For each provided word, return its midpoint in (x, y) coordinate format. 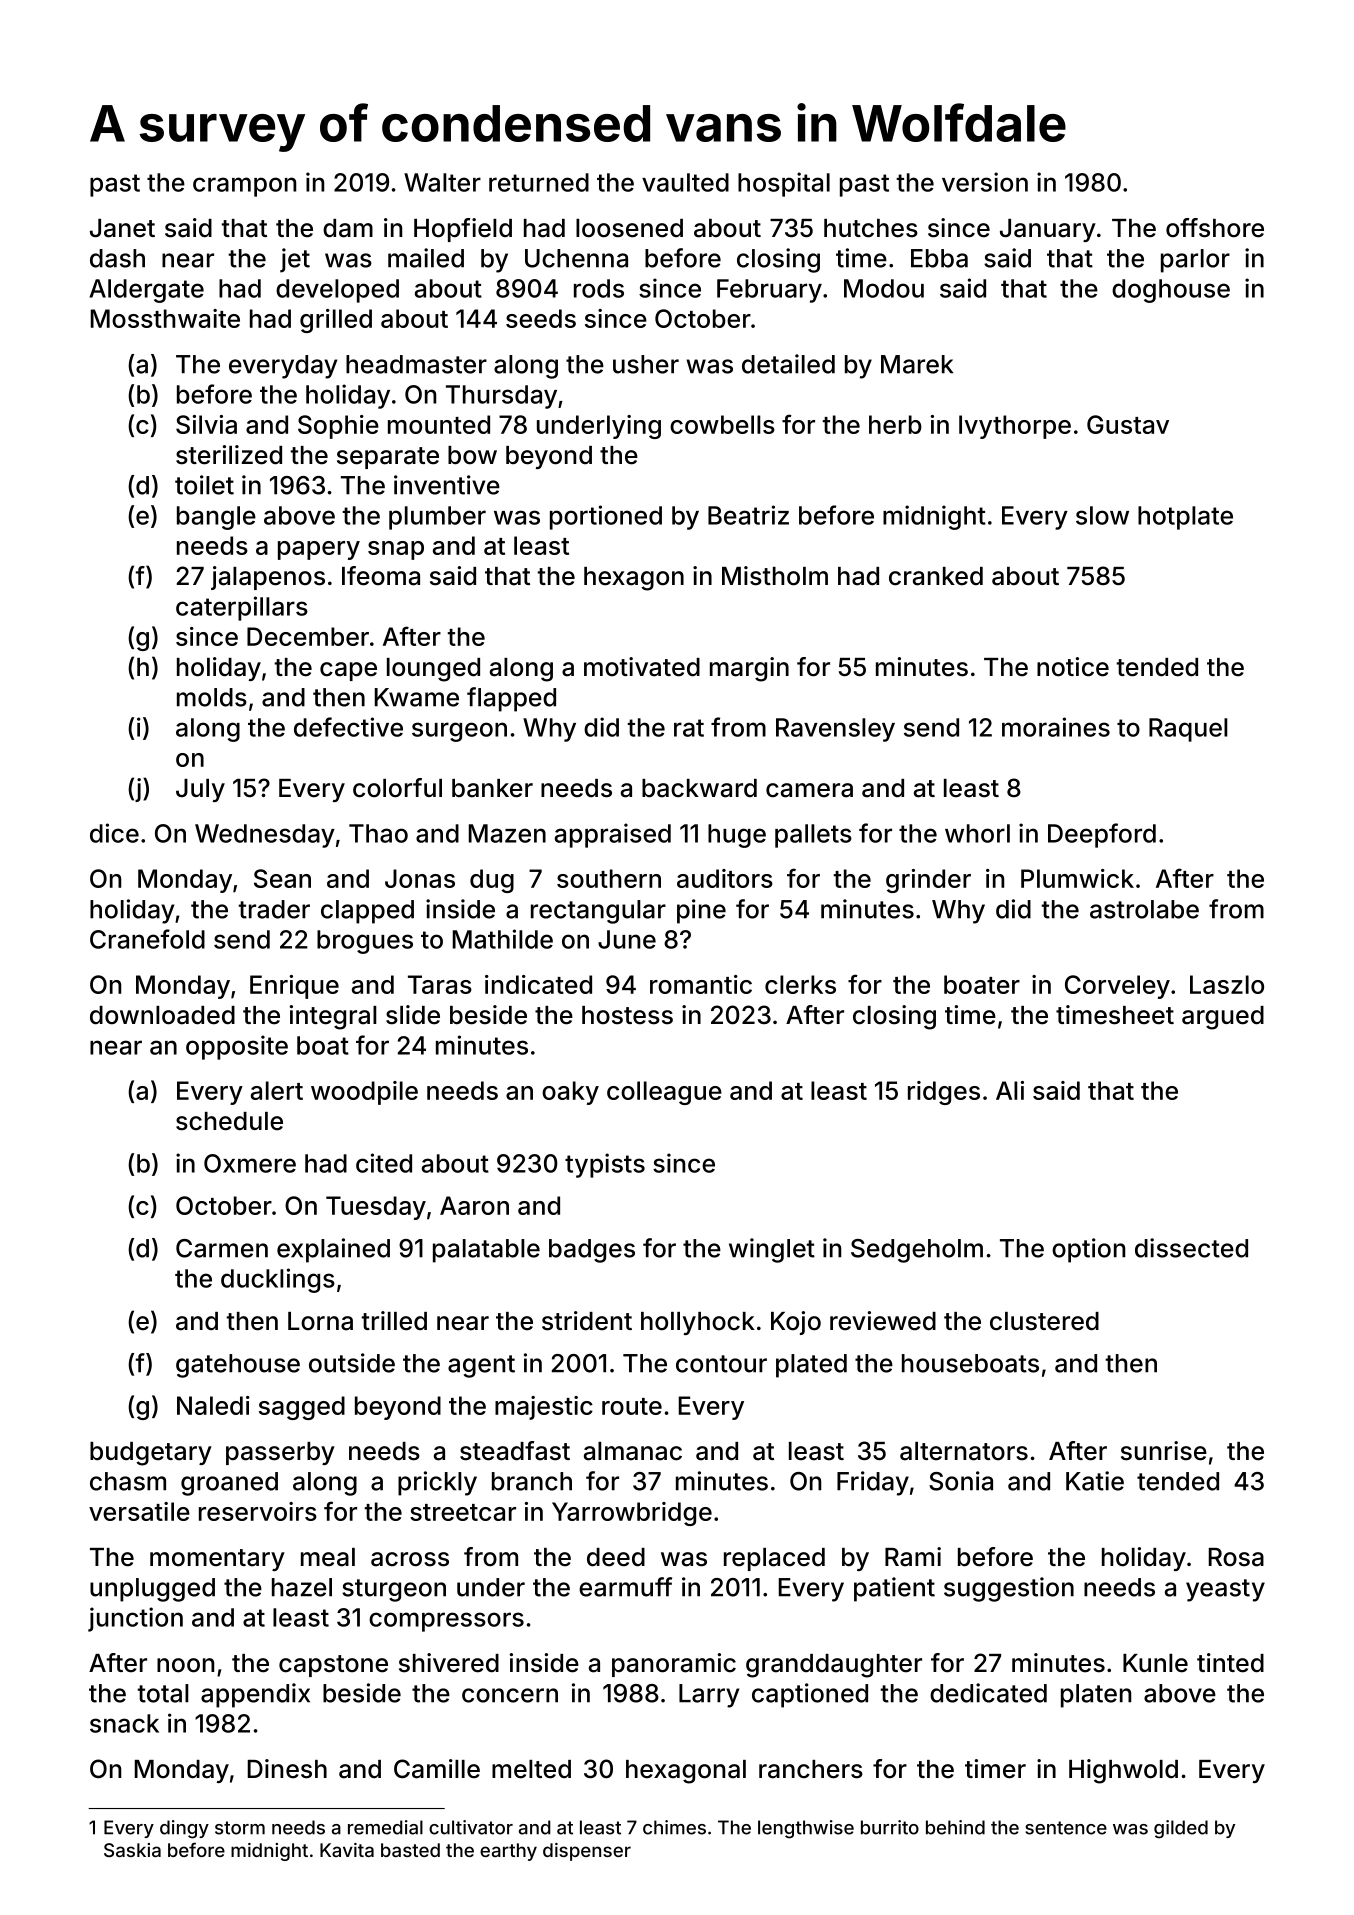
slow (1102, 515)
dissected (1191, 1248)
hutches (871, 228)
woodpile (364, 1093)
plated (811, 1366)
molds (212, 697)
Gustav (1128, 424)
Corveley (1117, 987)
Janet (122, 228)
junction (135, 1619)
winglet (772, 1250)
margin (749, 669)
